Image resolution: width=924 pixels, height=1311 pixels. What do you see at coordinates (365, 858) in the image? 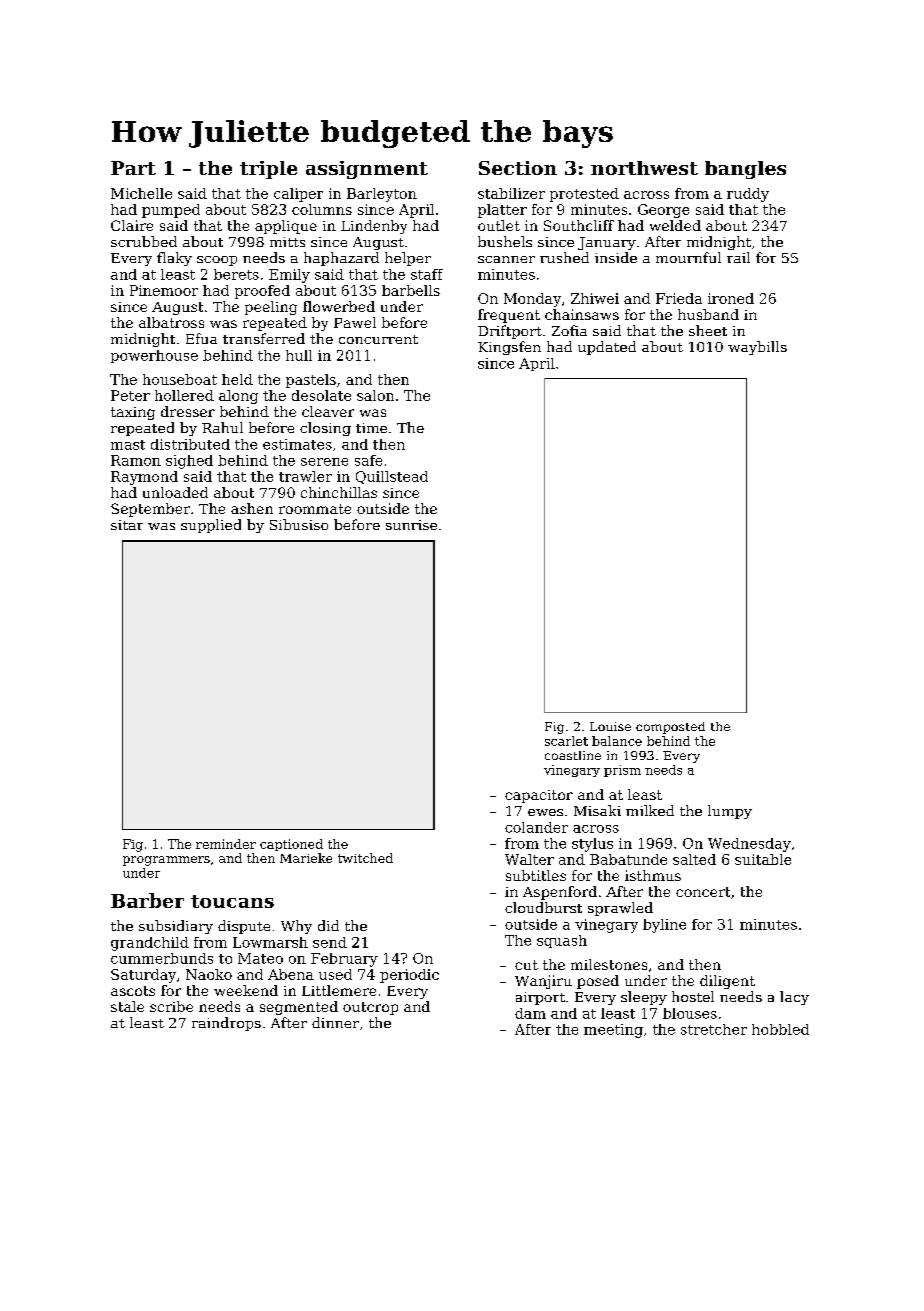
I see `twitched` at bounding box center [365, 858].
